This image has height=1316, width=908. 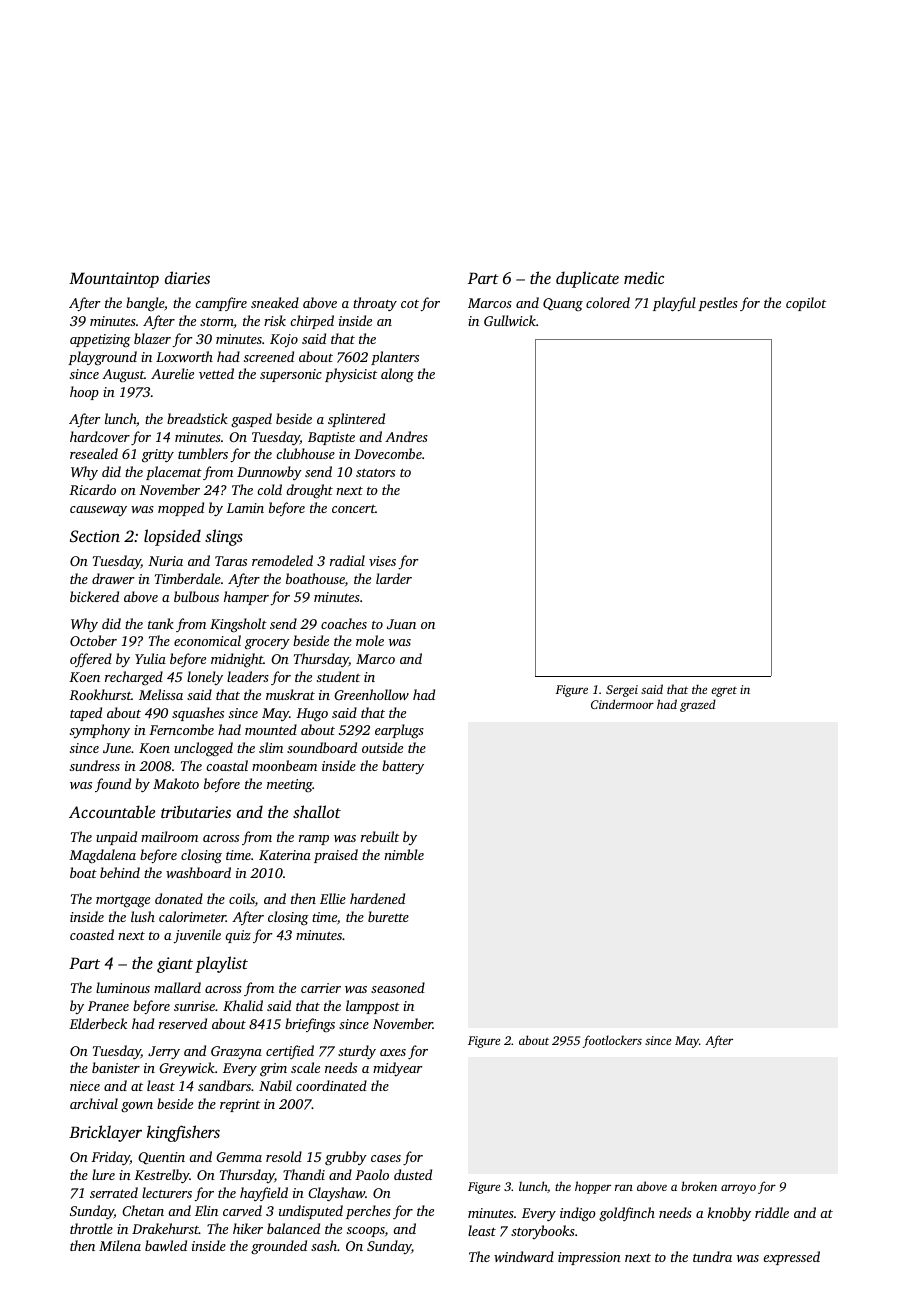 What do you see at coordinates (143, 916) in the image?
I see `lush` at bounding box center [143, 916].
